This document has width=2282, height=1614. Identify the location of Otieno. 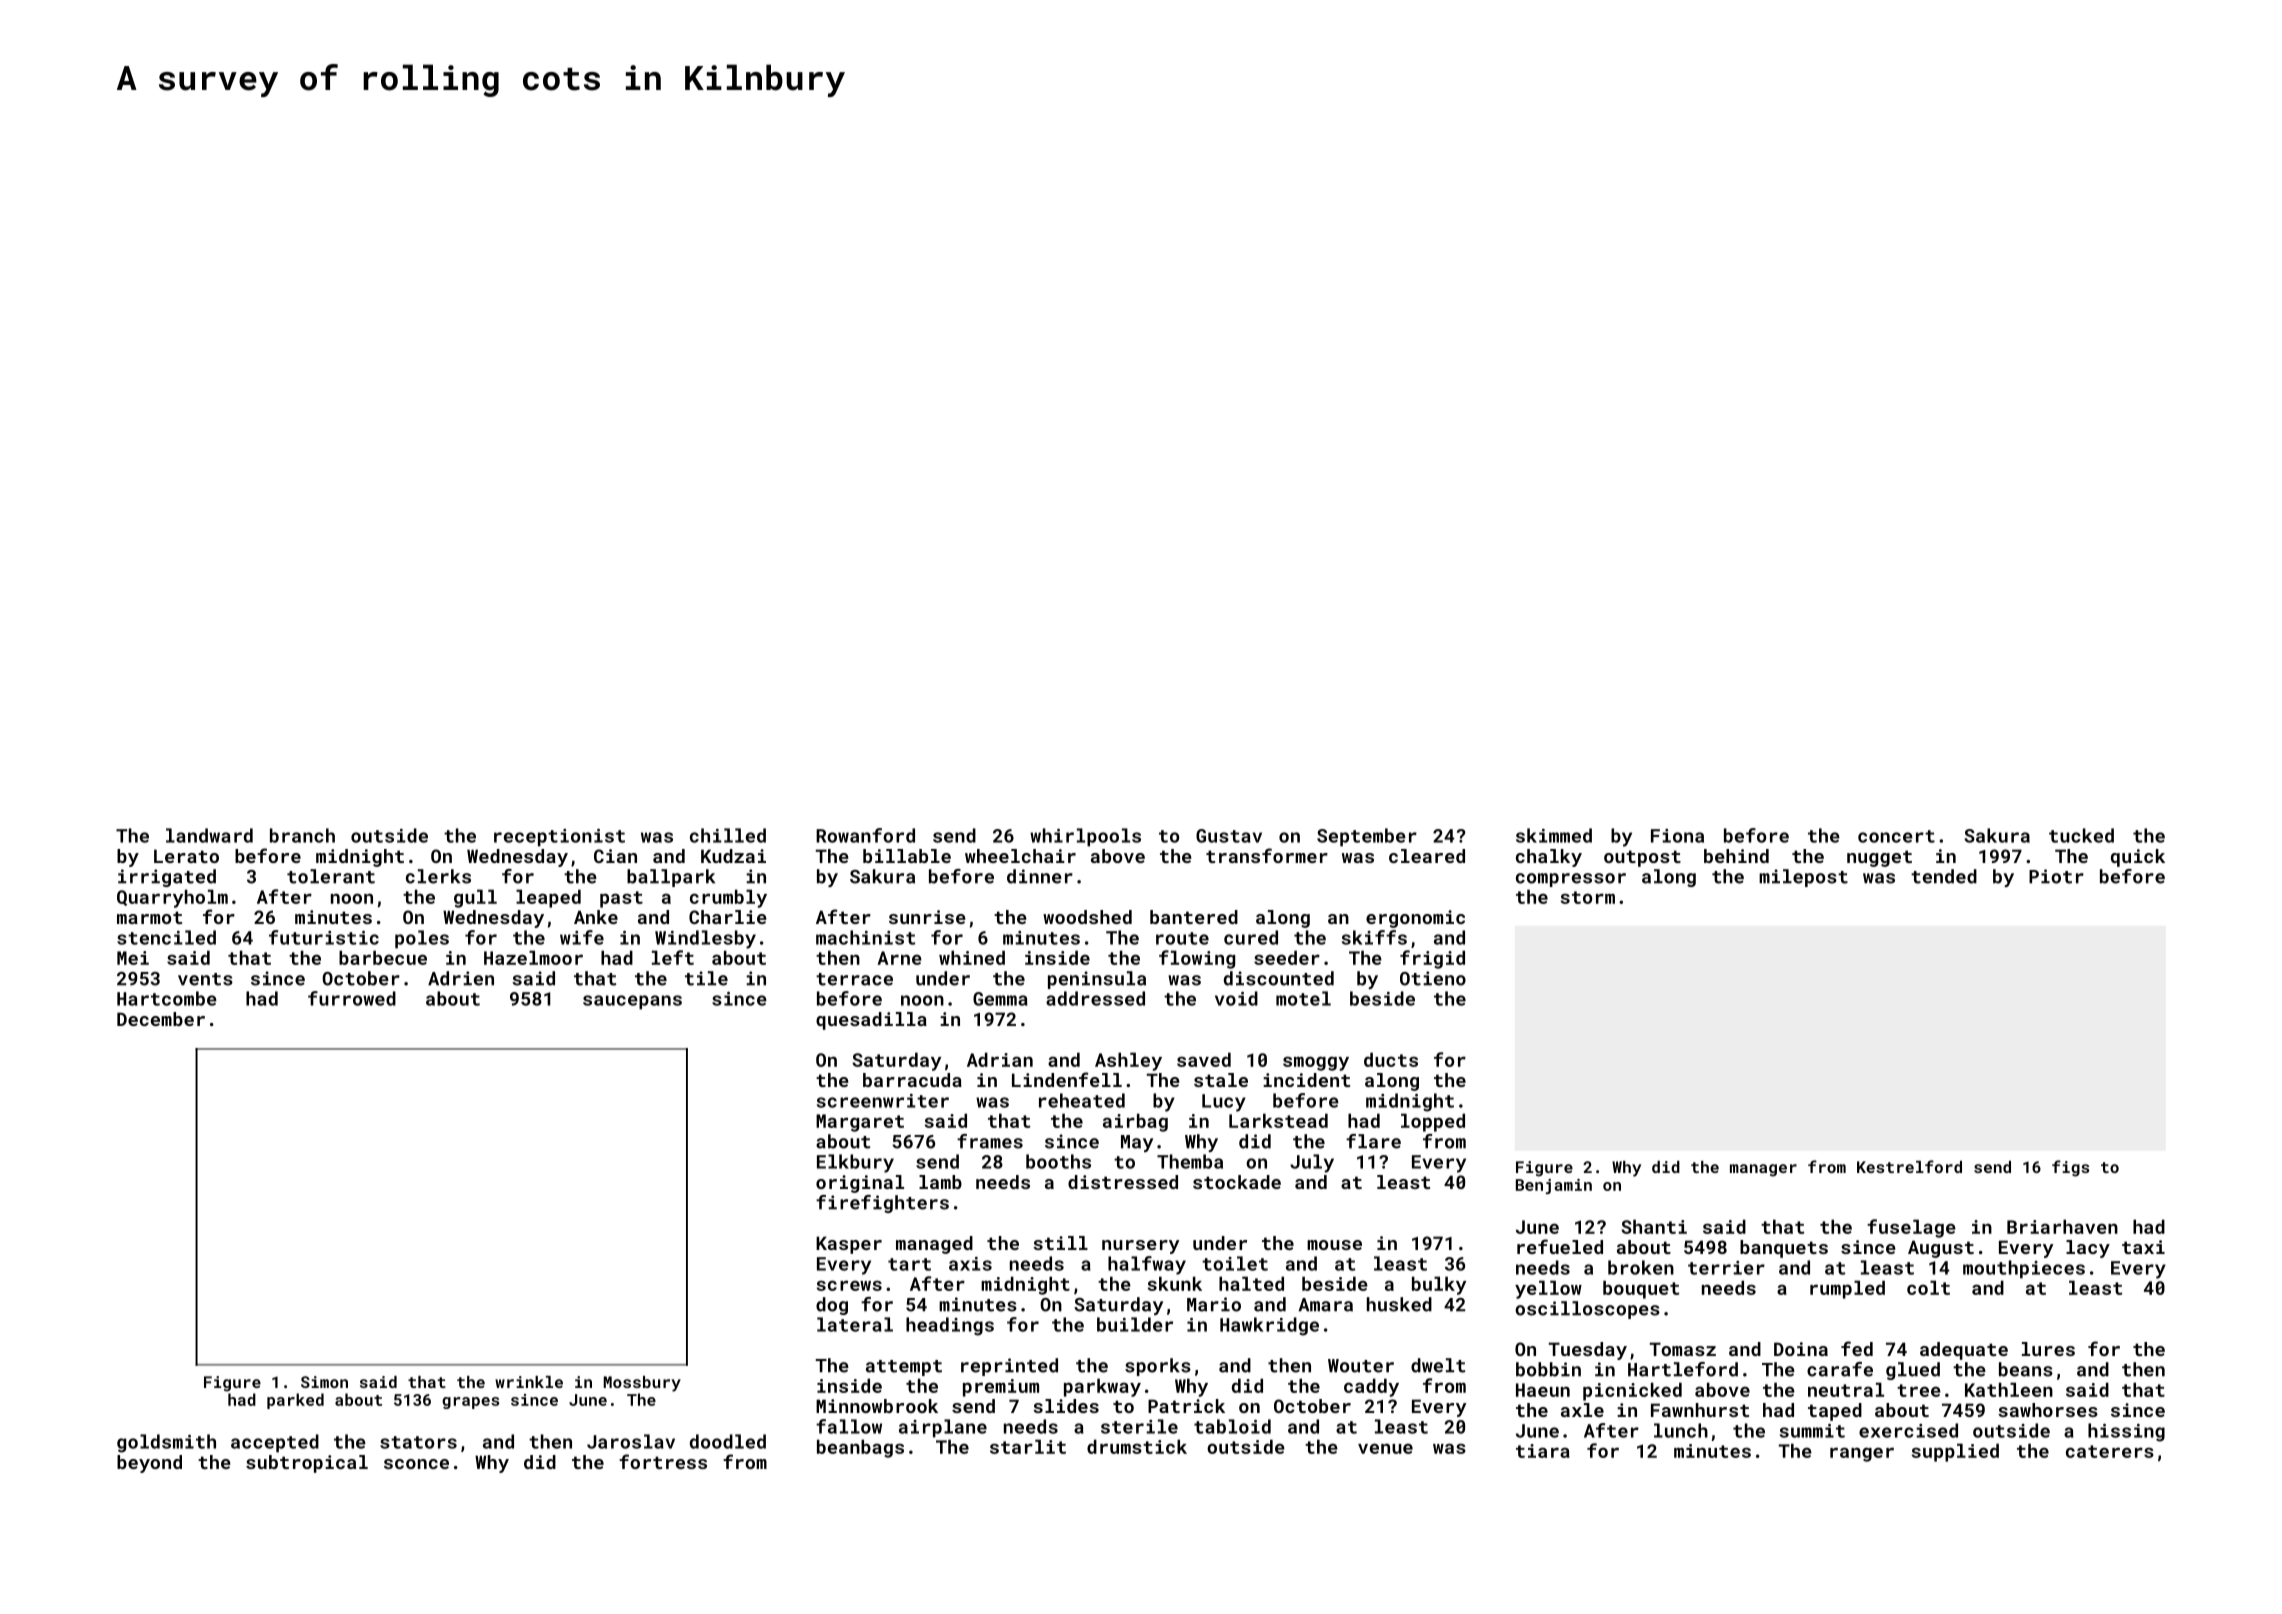
(1433, 978).
